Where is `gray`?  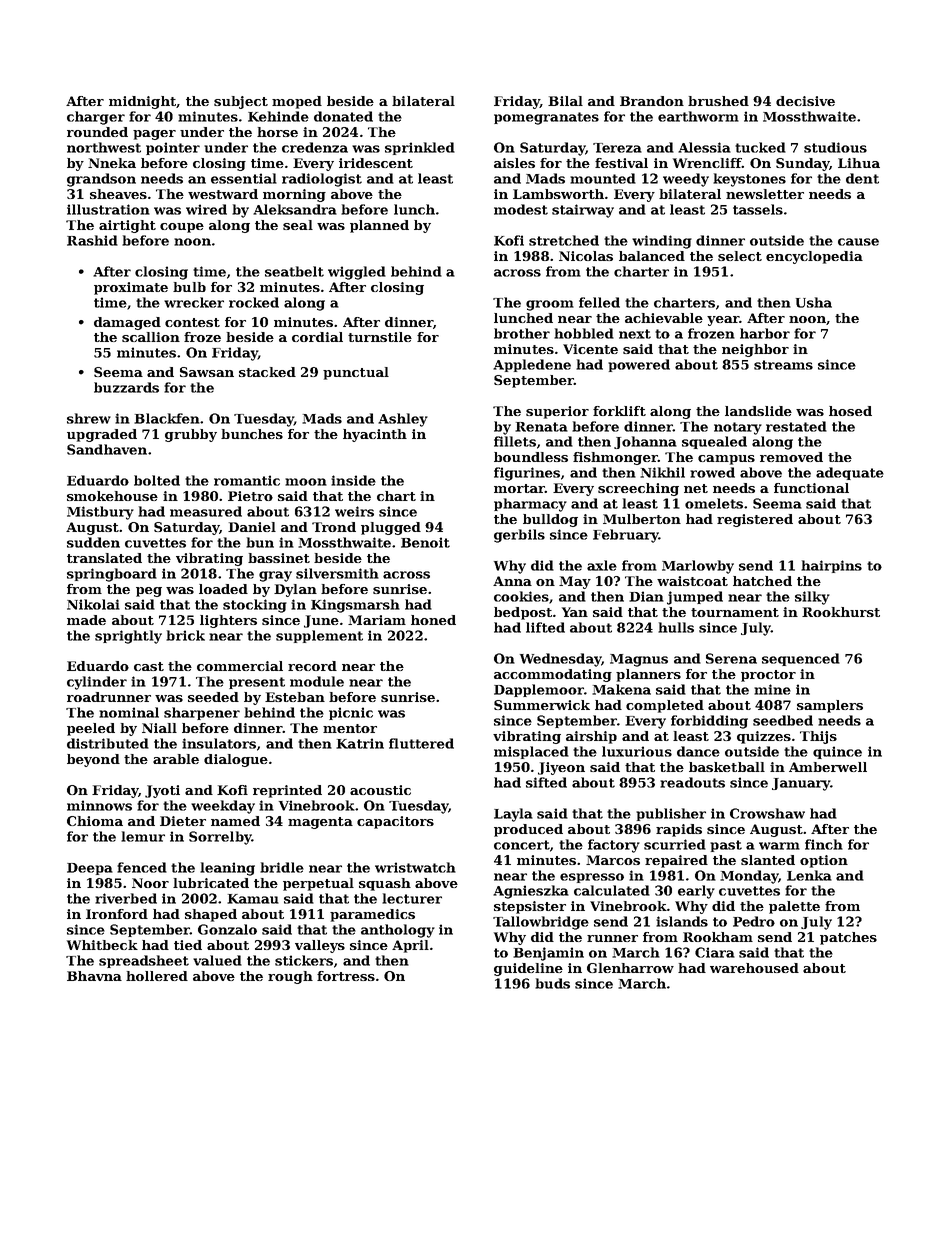
gray is located at coordinates (275, 576).
